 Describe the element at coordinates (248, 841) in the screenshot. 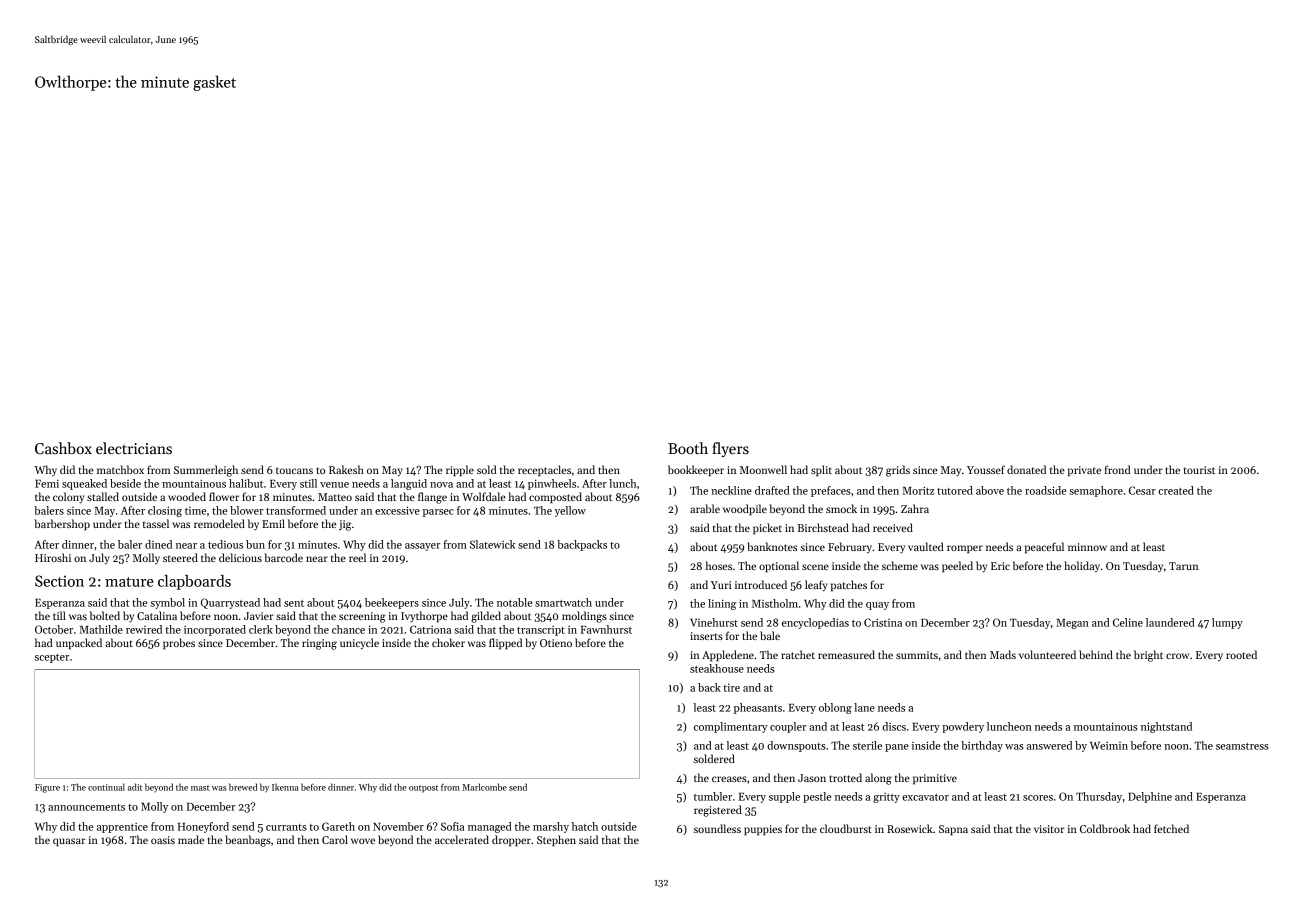

I see `beanbags` at that location.
